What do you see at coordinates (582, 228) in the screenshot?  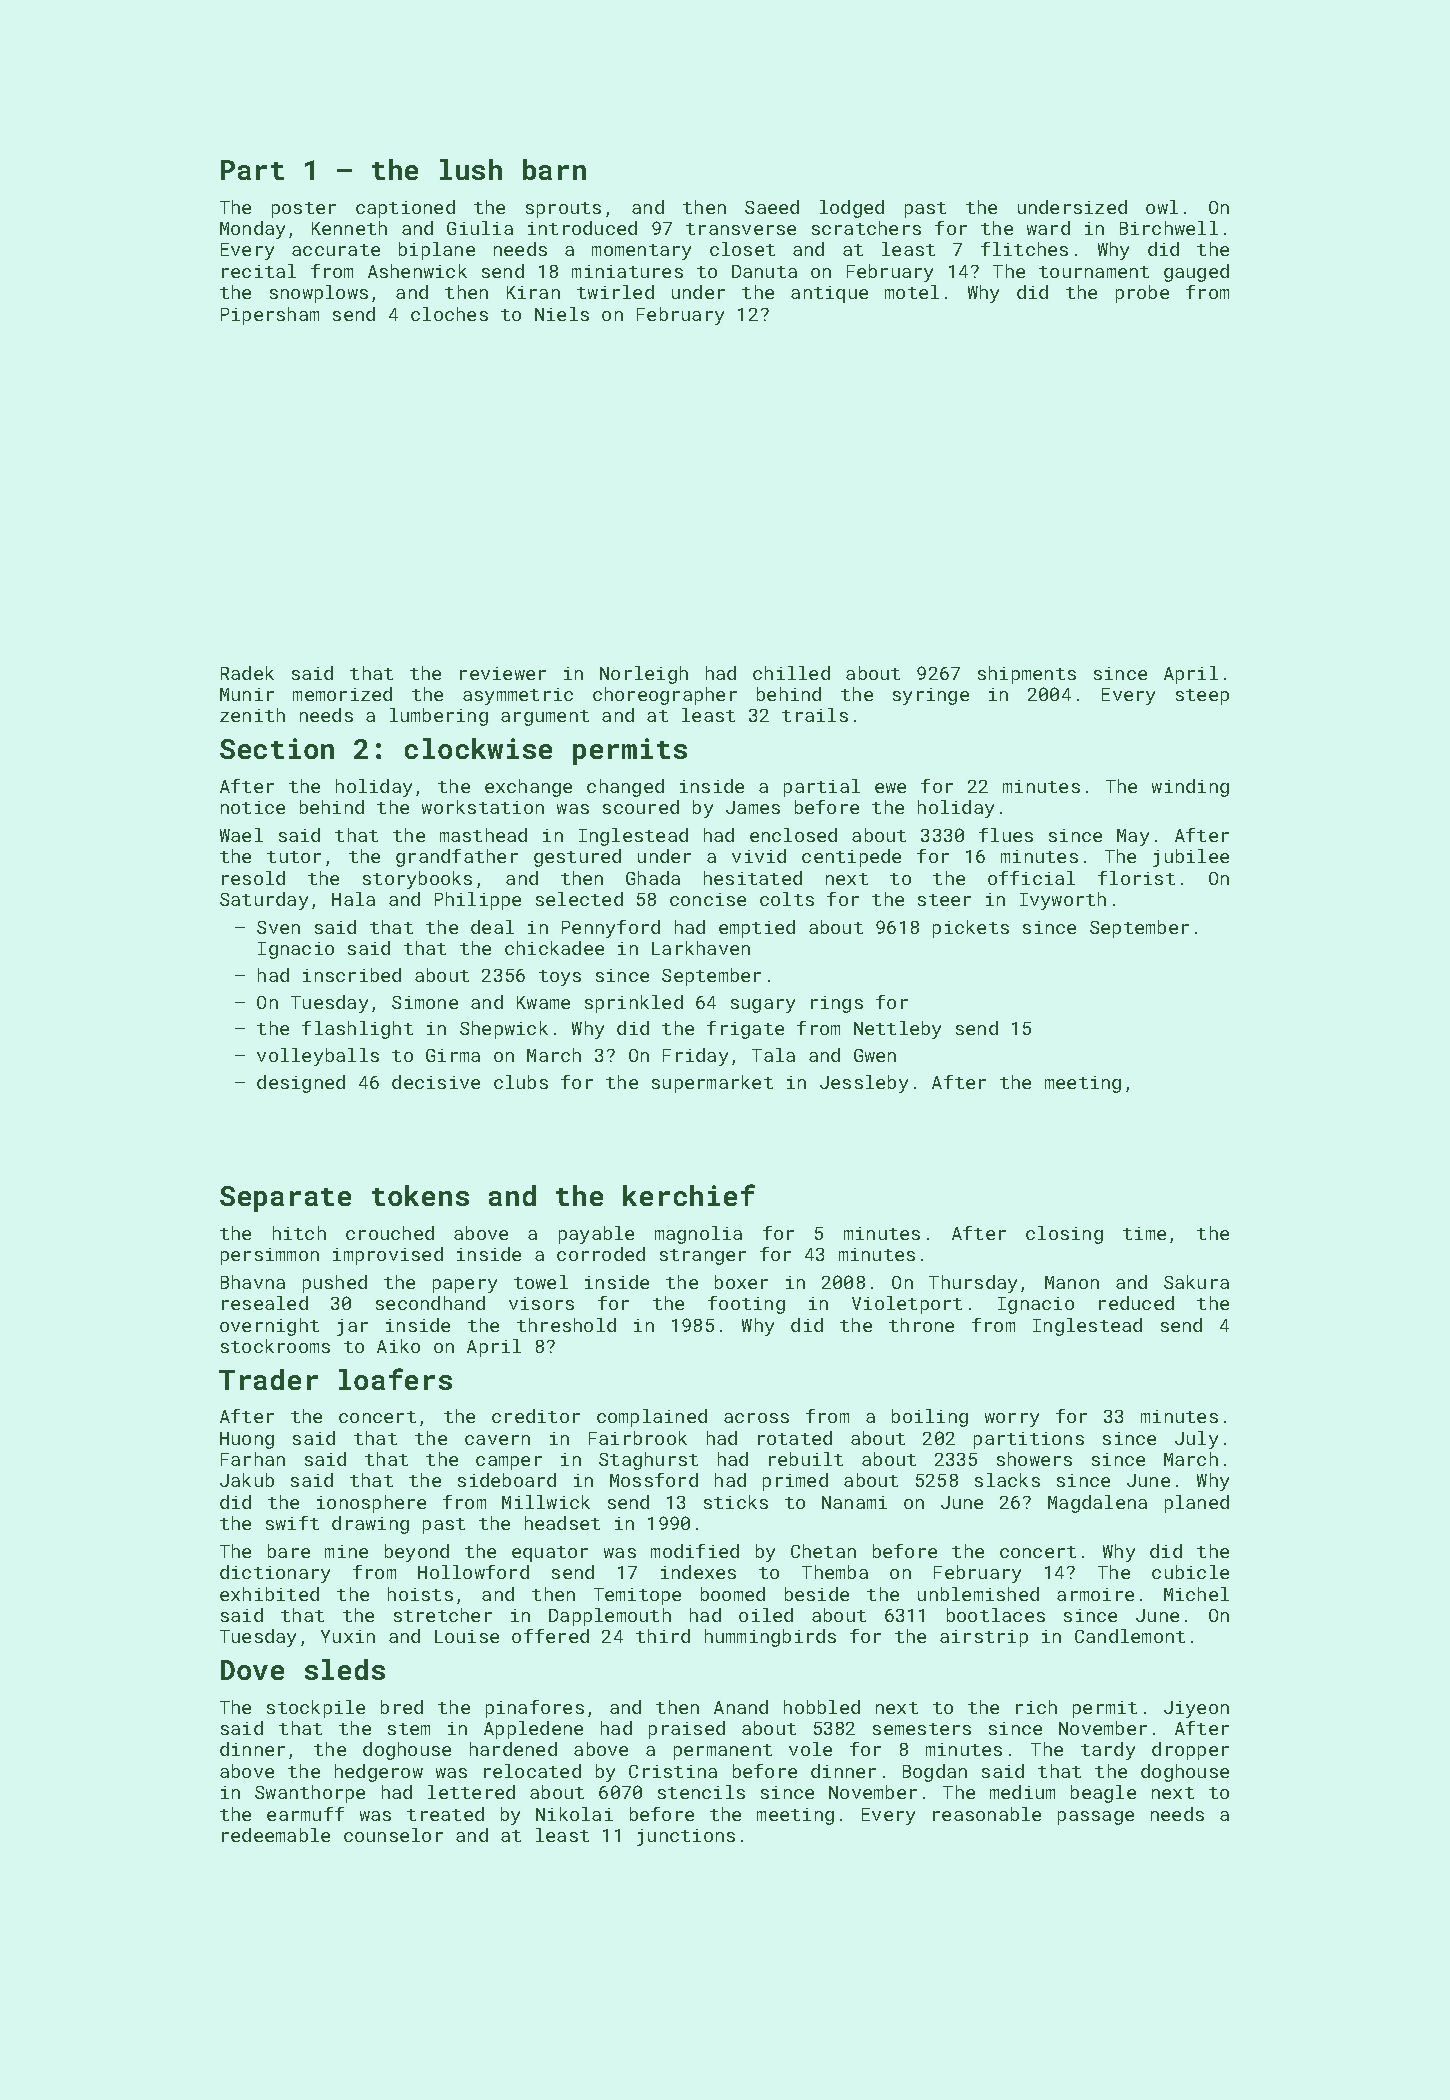 I see `introduced` at bounding box center [582, 228].
